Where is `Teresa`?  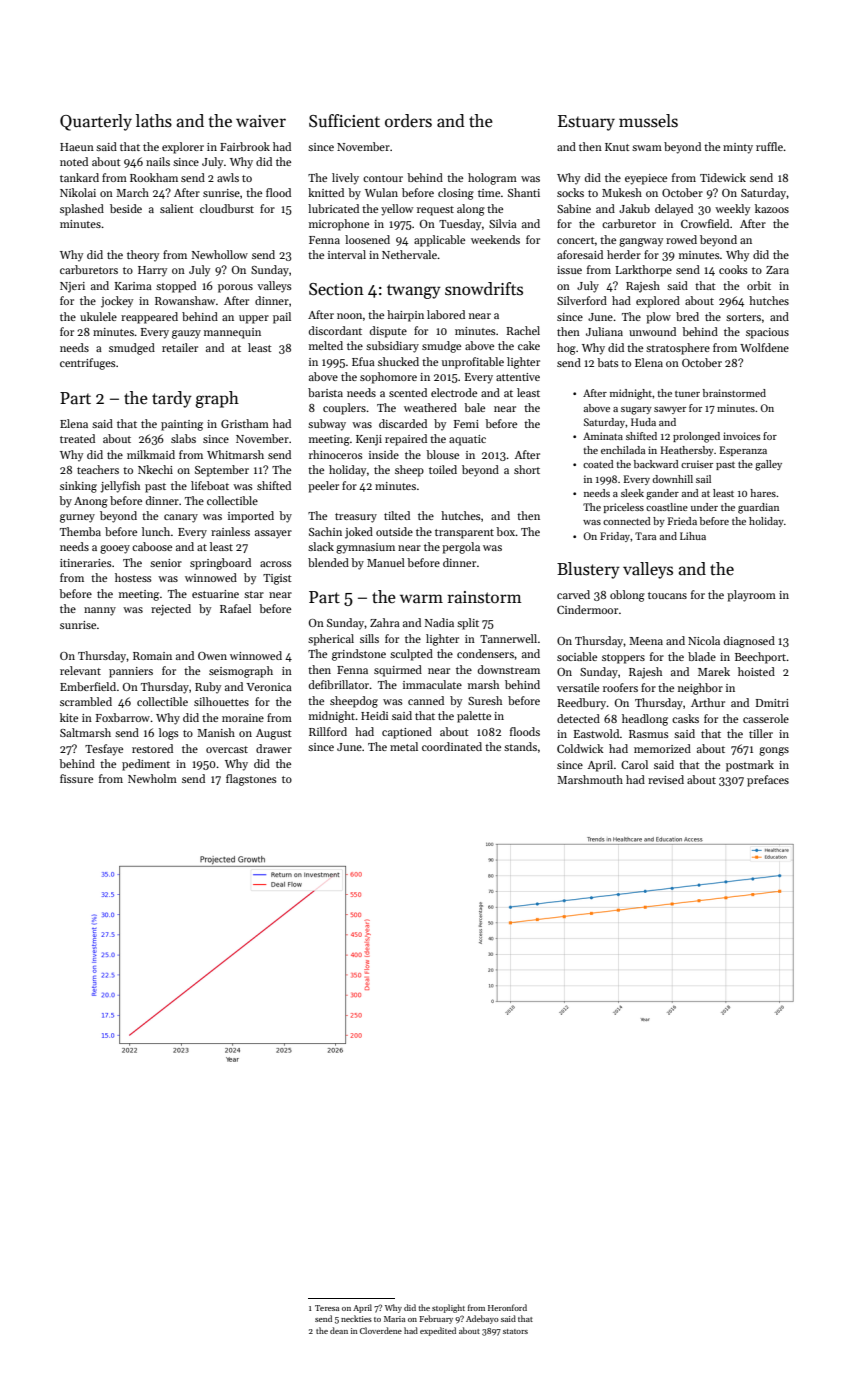
Teresa is located at coordinates (327, 1308).
